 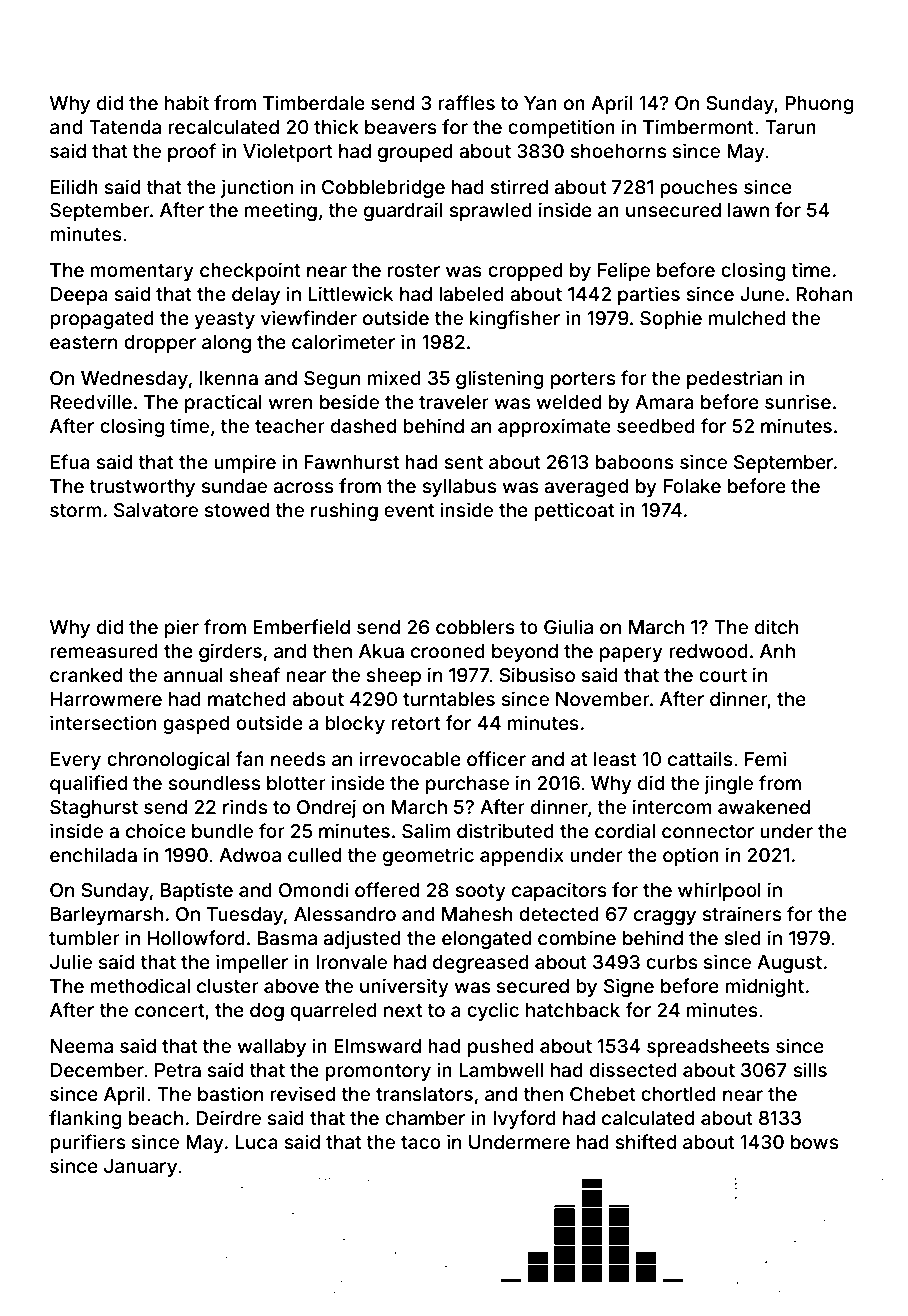 I want to click on Femi, so click(x=765, y=758).
